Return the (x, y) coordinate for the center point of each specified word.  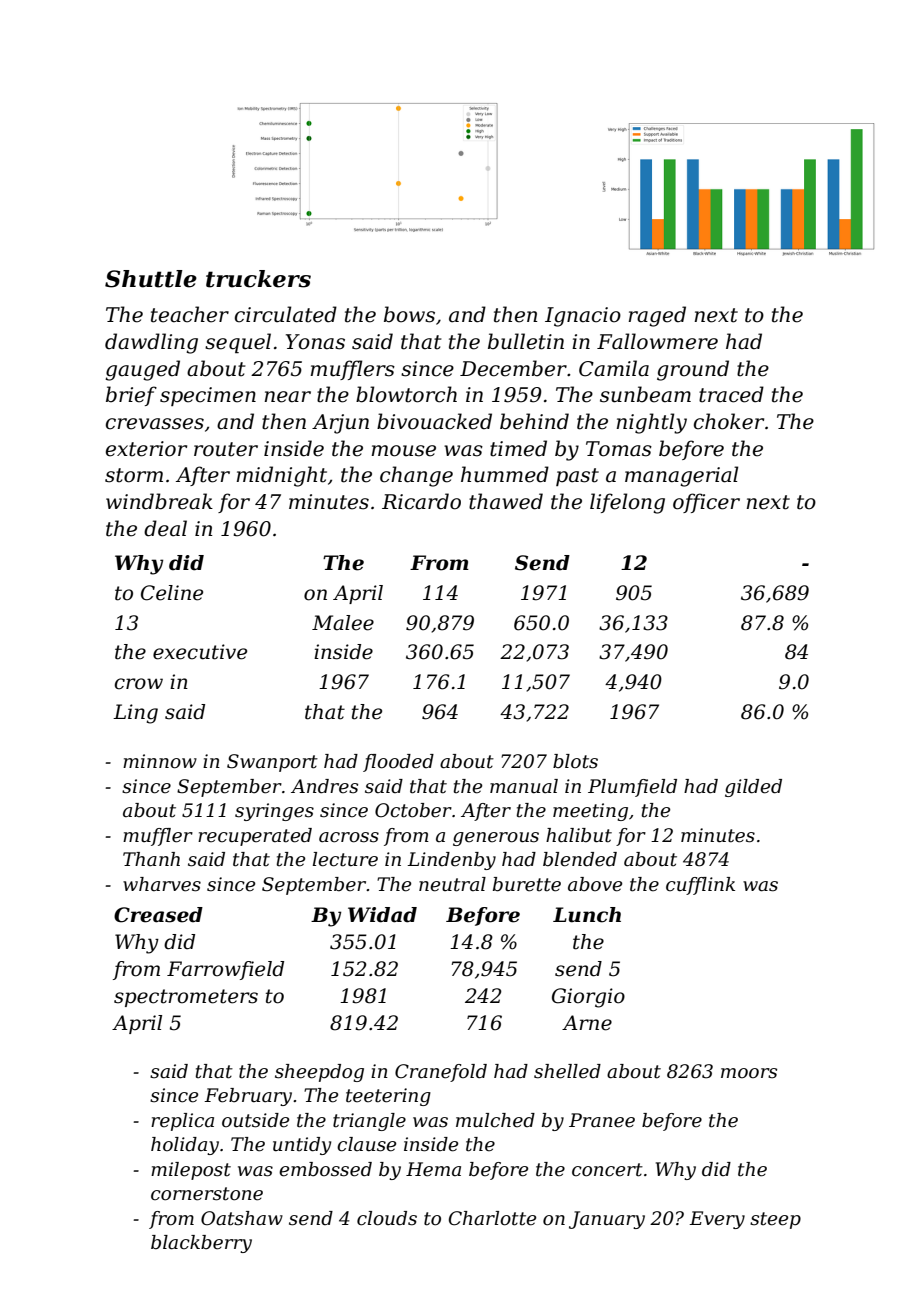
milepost (191, 1171)
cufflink (700, 886)
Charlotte (492, 1218)
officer (706, 503)
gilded (753, 788)
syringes (274, 812)
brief (131, 396)
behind (534, 421)
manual (524, 786)
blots (575, 761)
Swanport (272, 763)
